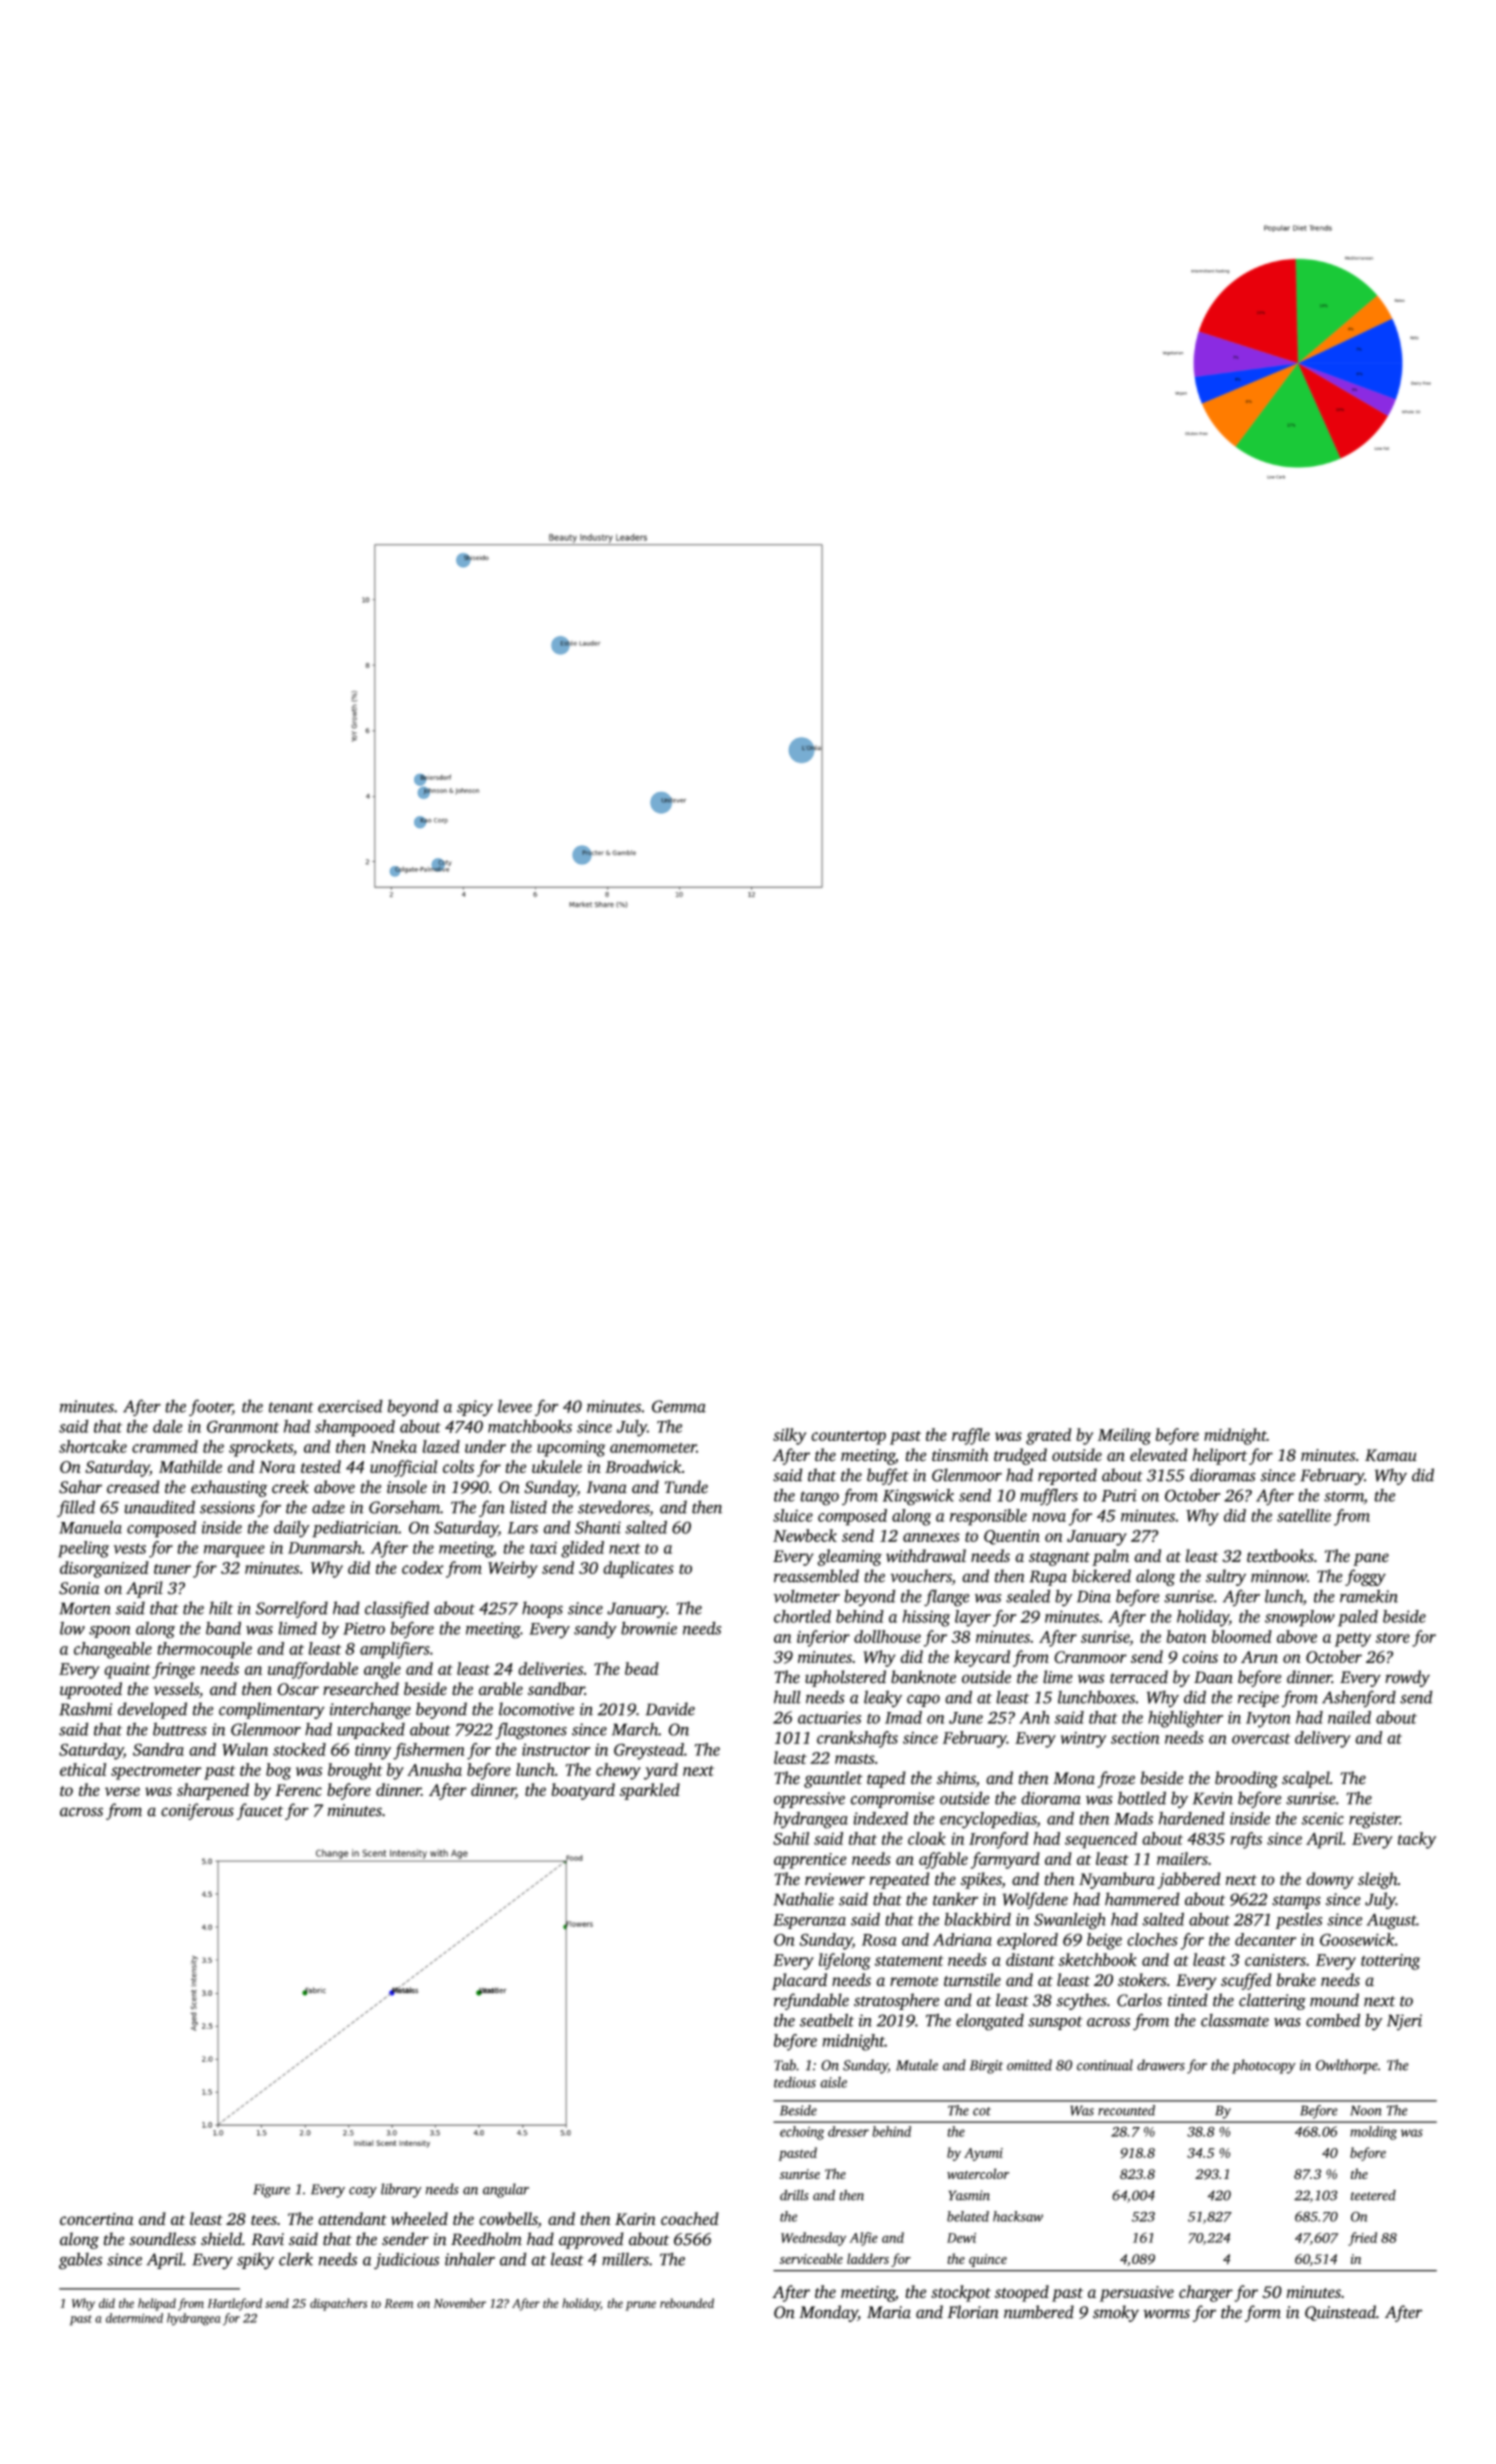  I want to click on heliport, so click(1219, 1456).
